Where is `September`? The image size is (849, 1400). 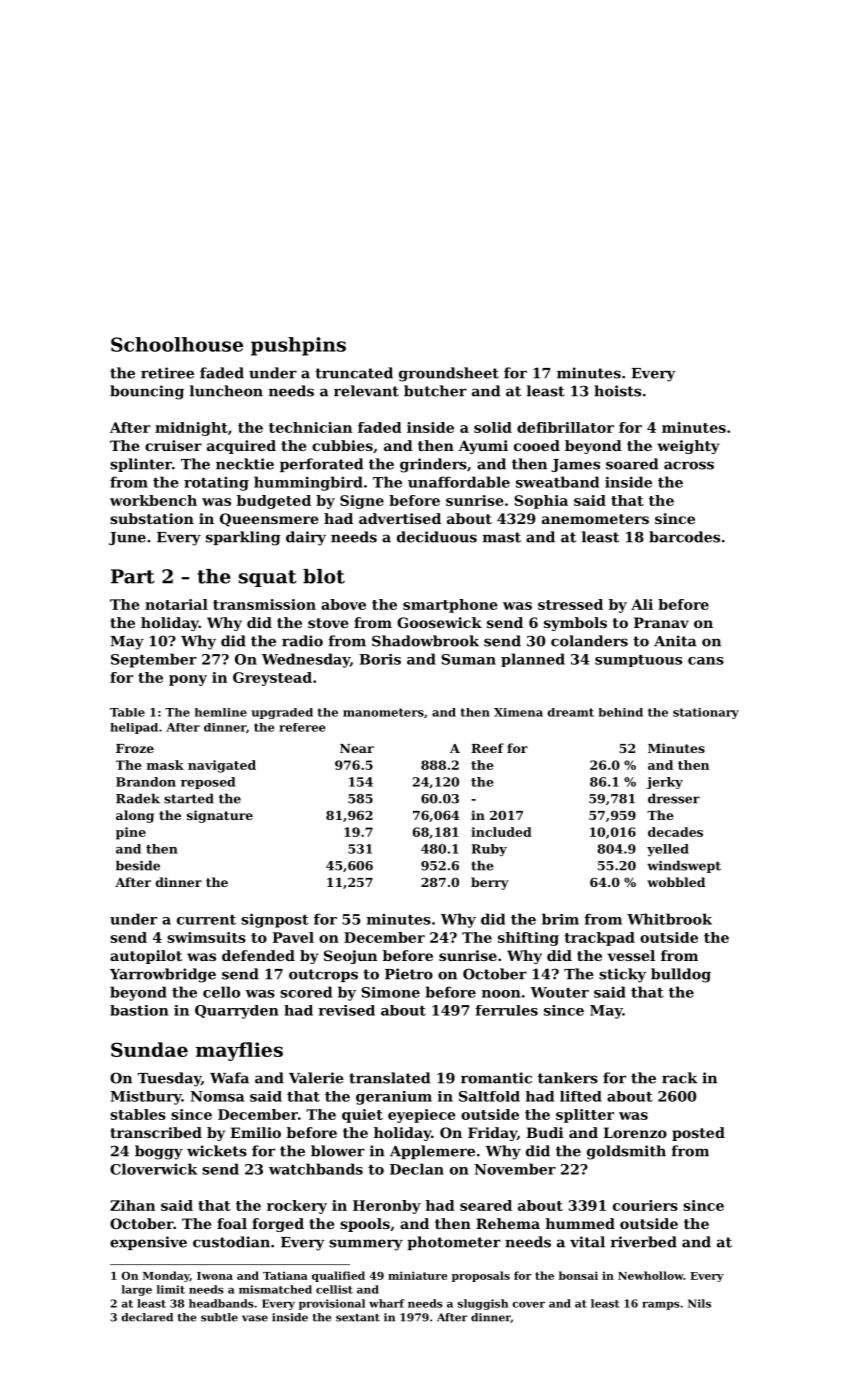 September is located at coordinates (154, 660).
